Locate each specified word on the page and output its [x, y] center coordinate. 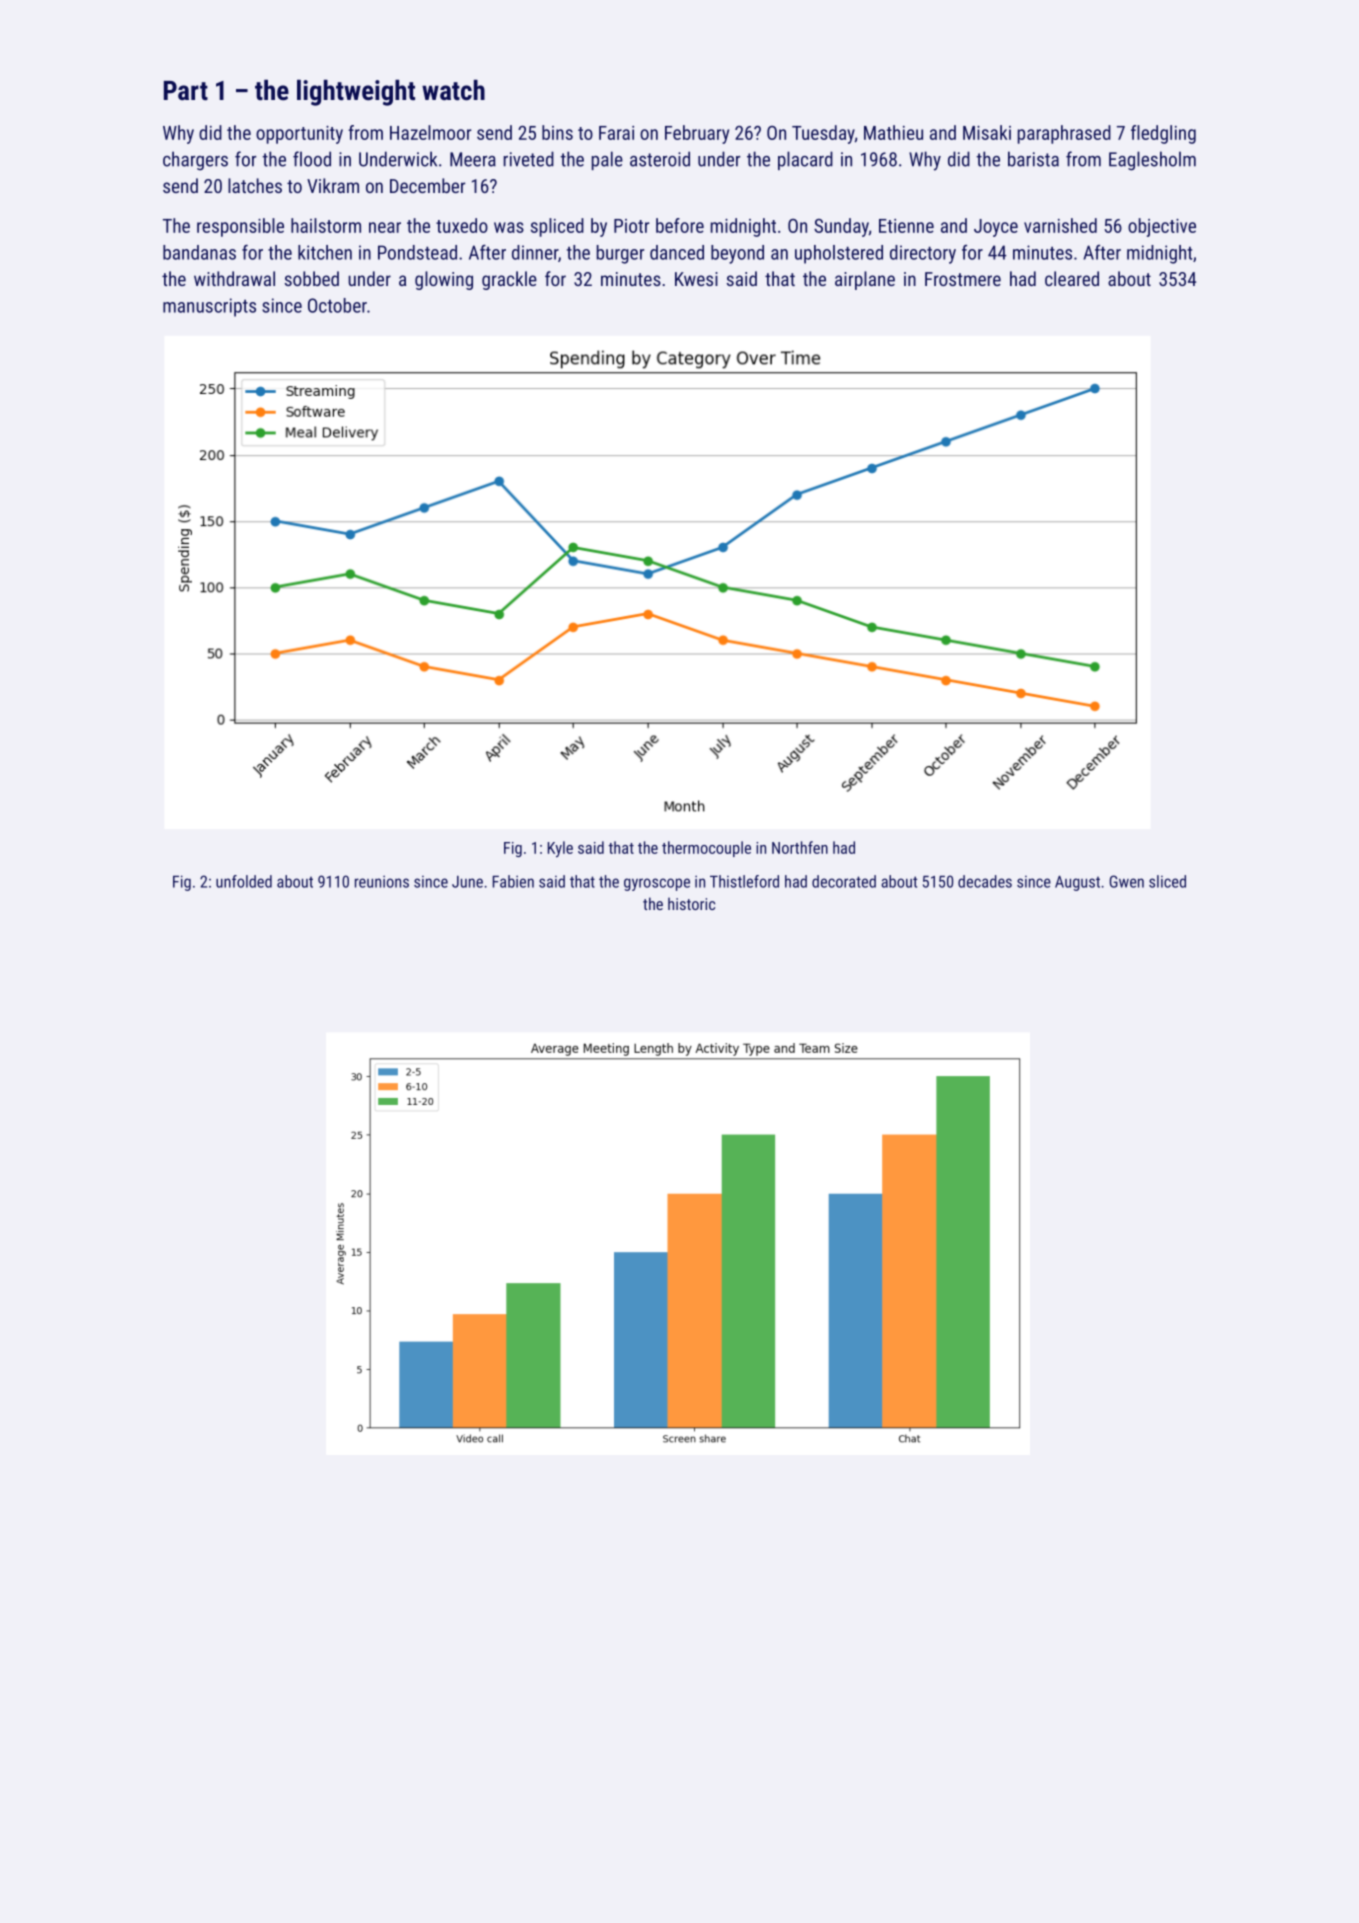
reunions [382, 882]
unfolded [244, 881]
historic [691, 903]
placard [805, 160]
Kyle [560, 849]
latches [255, 185]
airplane [865, 280]
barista [1033, 159]
